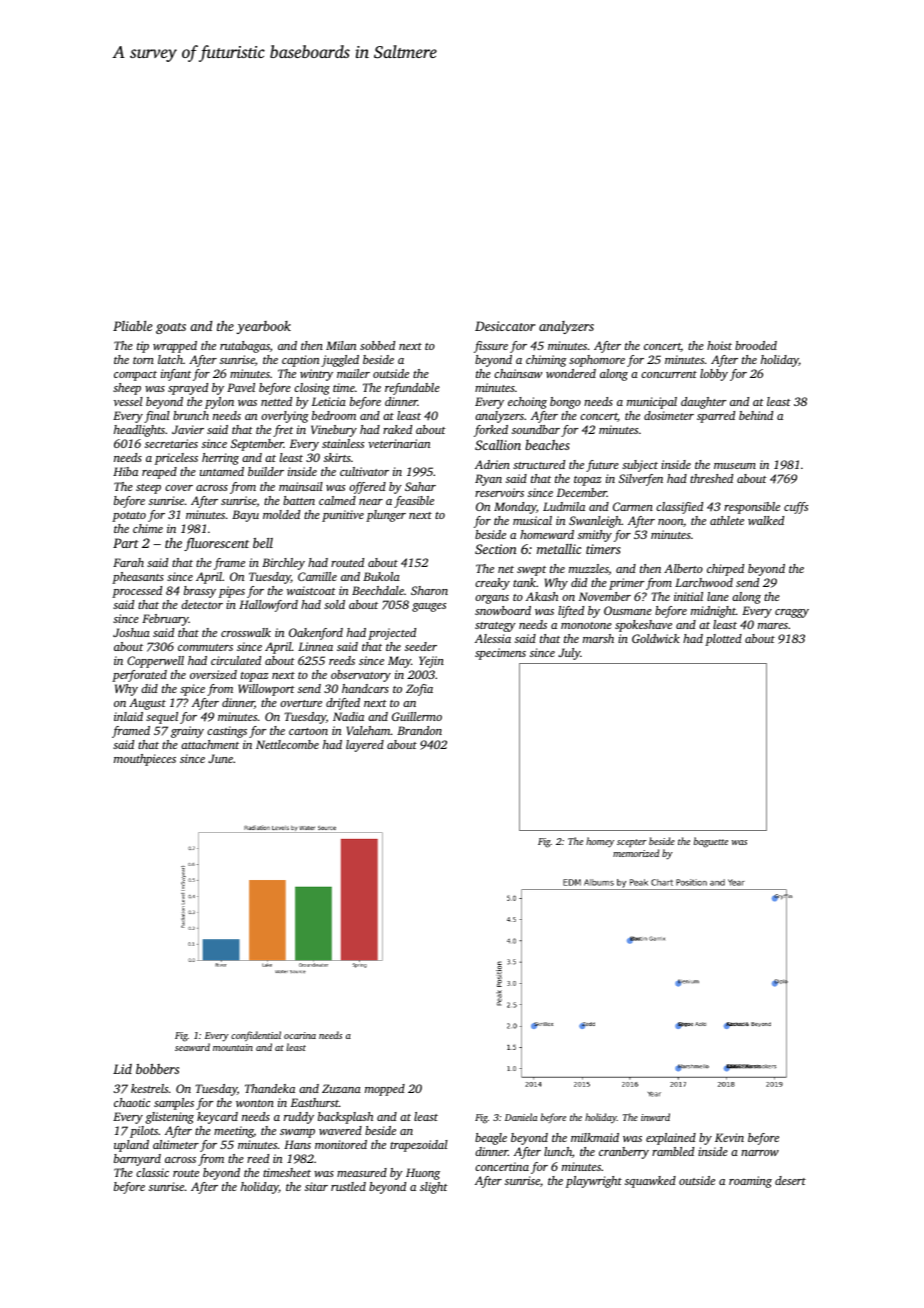 This document has height=1308, width=924. What do you see at coordinates (300, 1035) in the document?
I see `ocarina` at bounding box center [300, 1035].
